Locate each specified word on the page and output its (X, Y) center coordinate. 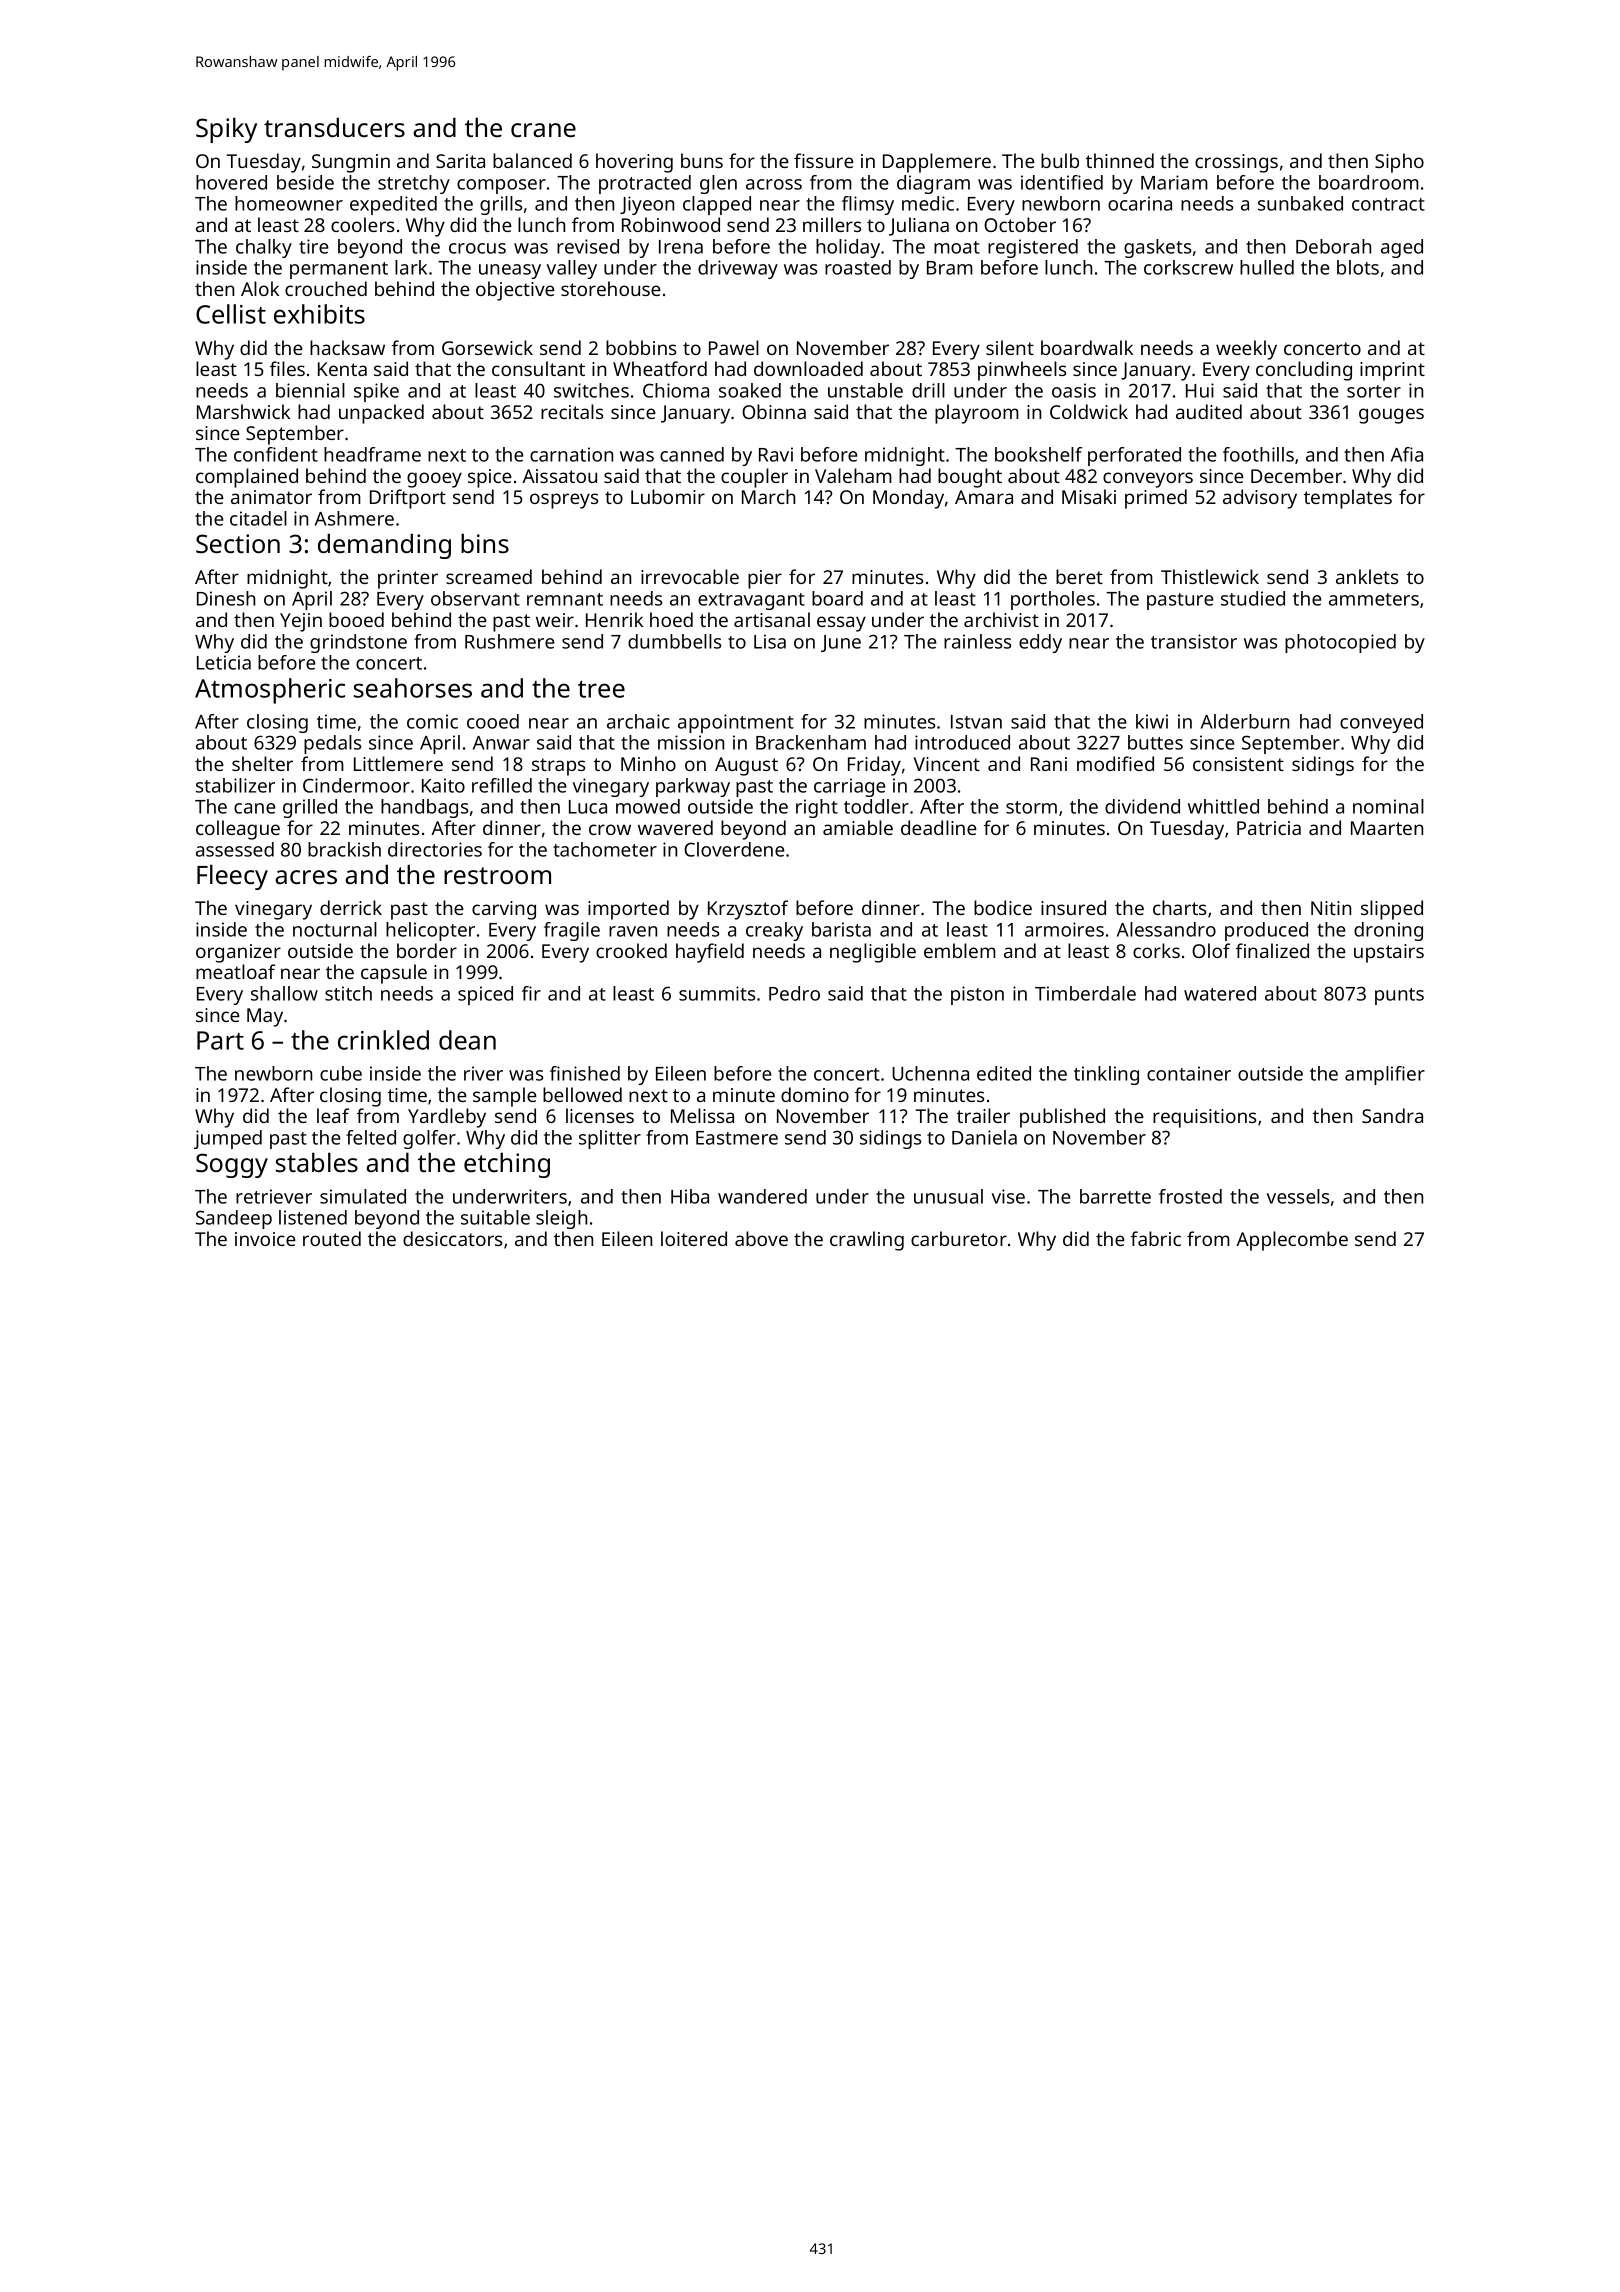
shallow (284, 993)
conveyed (1381, 723)
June (841, 643)
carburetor (959, 1238)
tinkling (1106, 1075)
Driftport (408, 499)
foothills (1258, 454)
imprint (1392, 371)
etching (507, 1165)
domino (815, 1094)
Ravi (776, 454)
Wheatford (660, 368)
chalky (264, 248)
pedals (332, 744)
